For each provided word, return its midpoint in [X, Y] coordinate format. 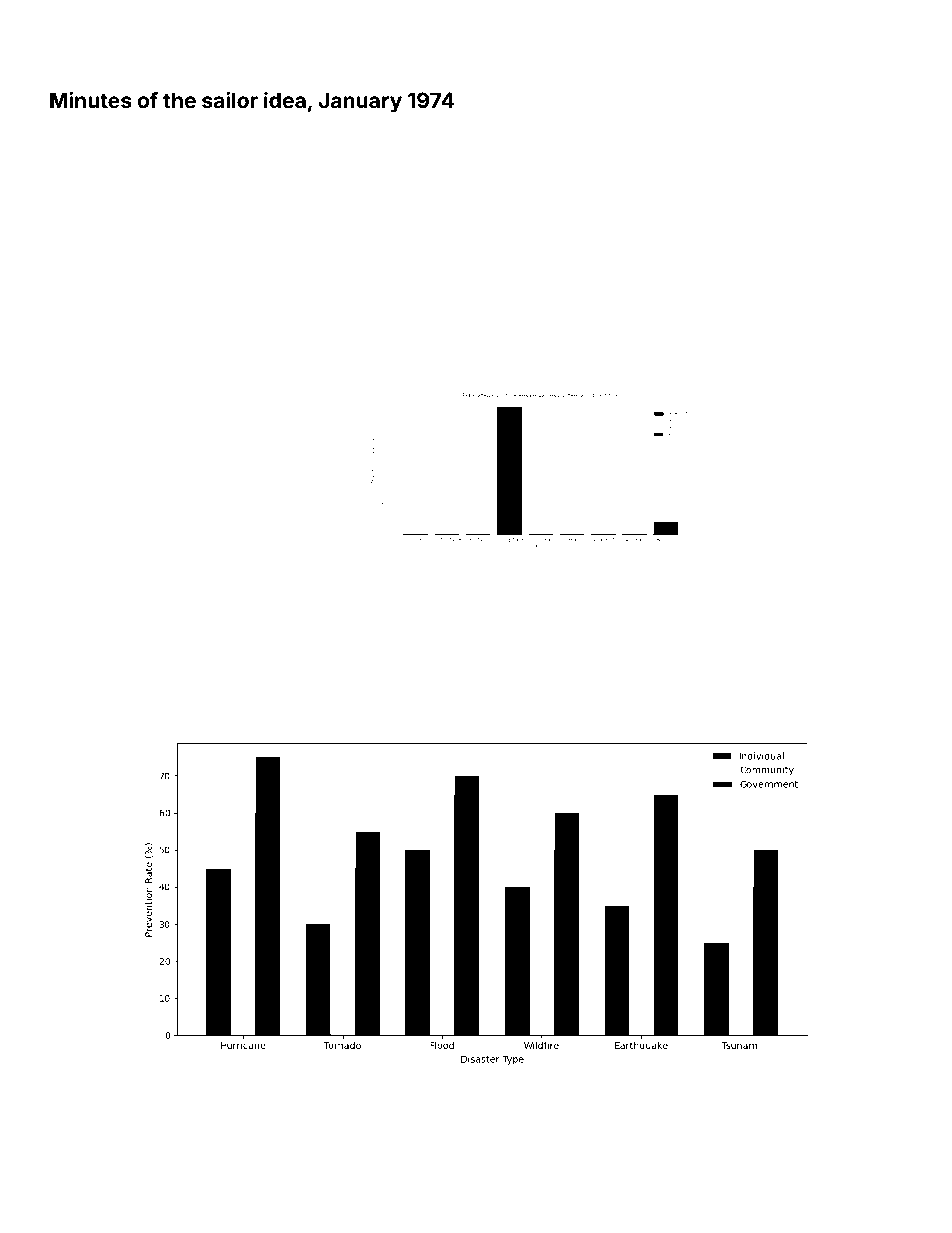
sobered [231, 1091]
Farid [814, 203]
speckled [219, 701]
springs [699, 700]
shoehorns [729, 1092]
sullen [209, 204]
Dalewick [549, 699]
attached [363, 230]
